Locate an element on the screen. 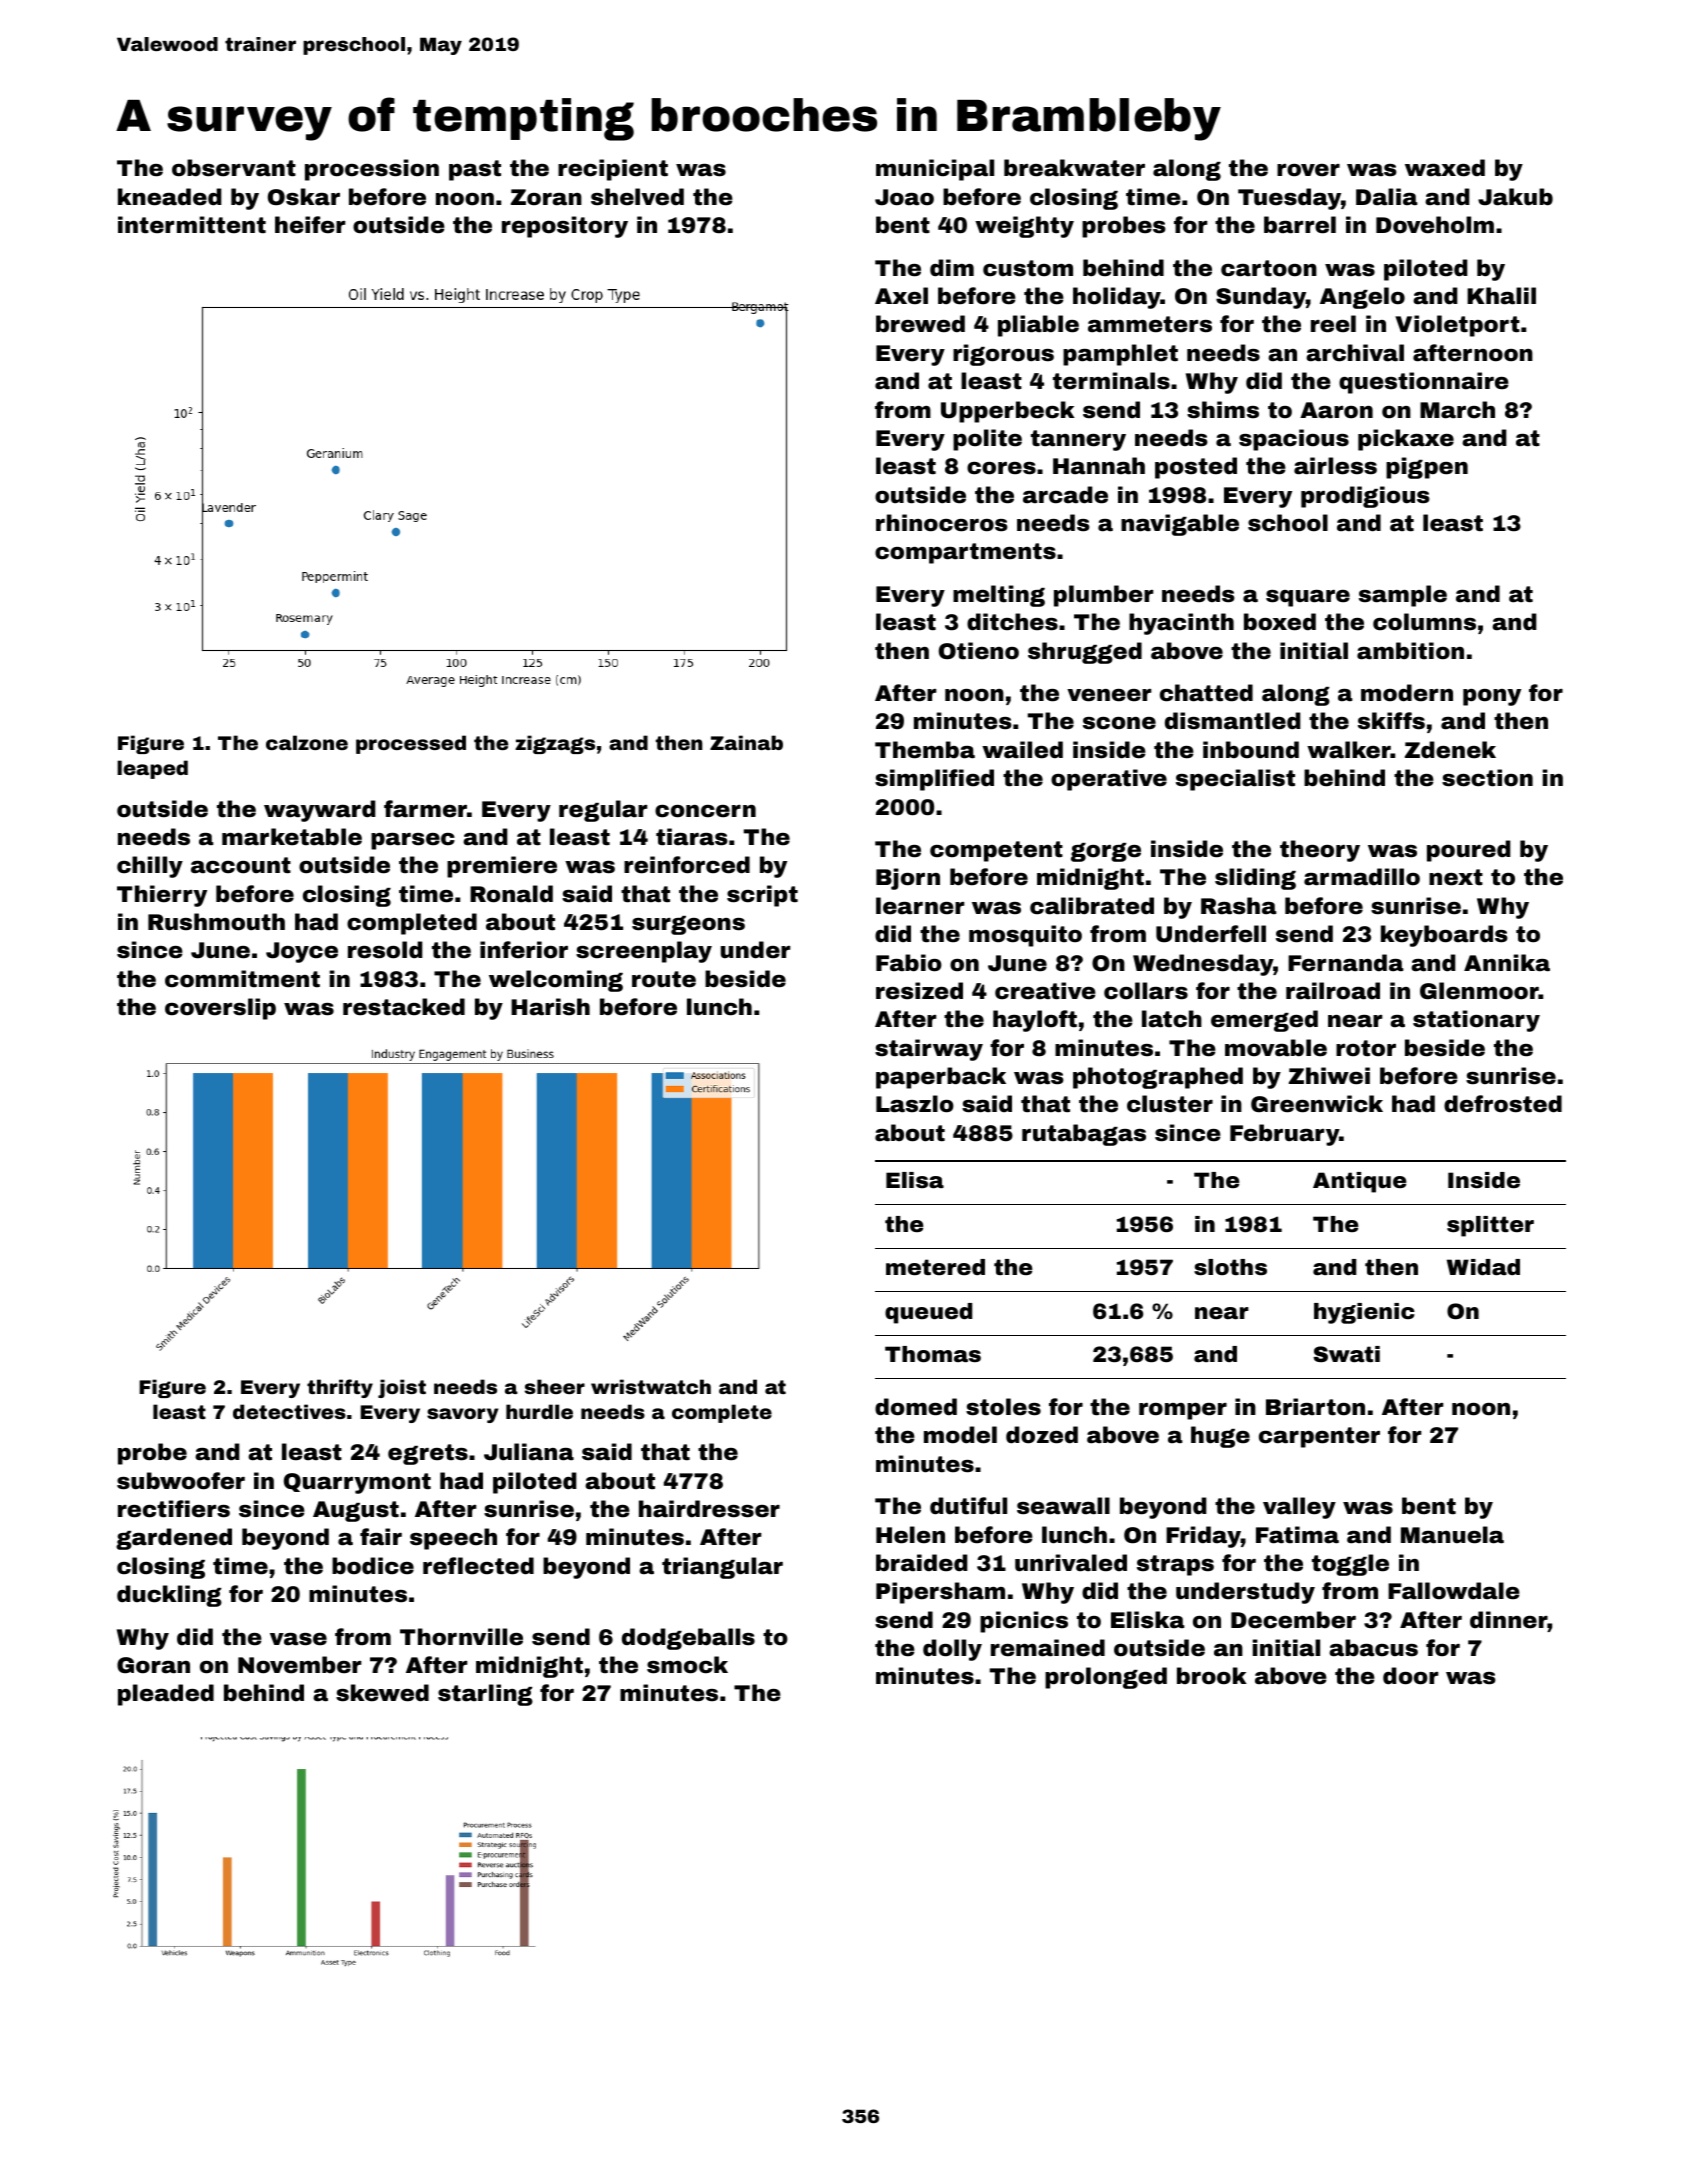 This screenshot has width=1683, height=2178. skewed is located at coordinates (382, 1693).
